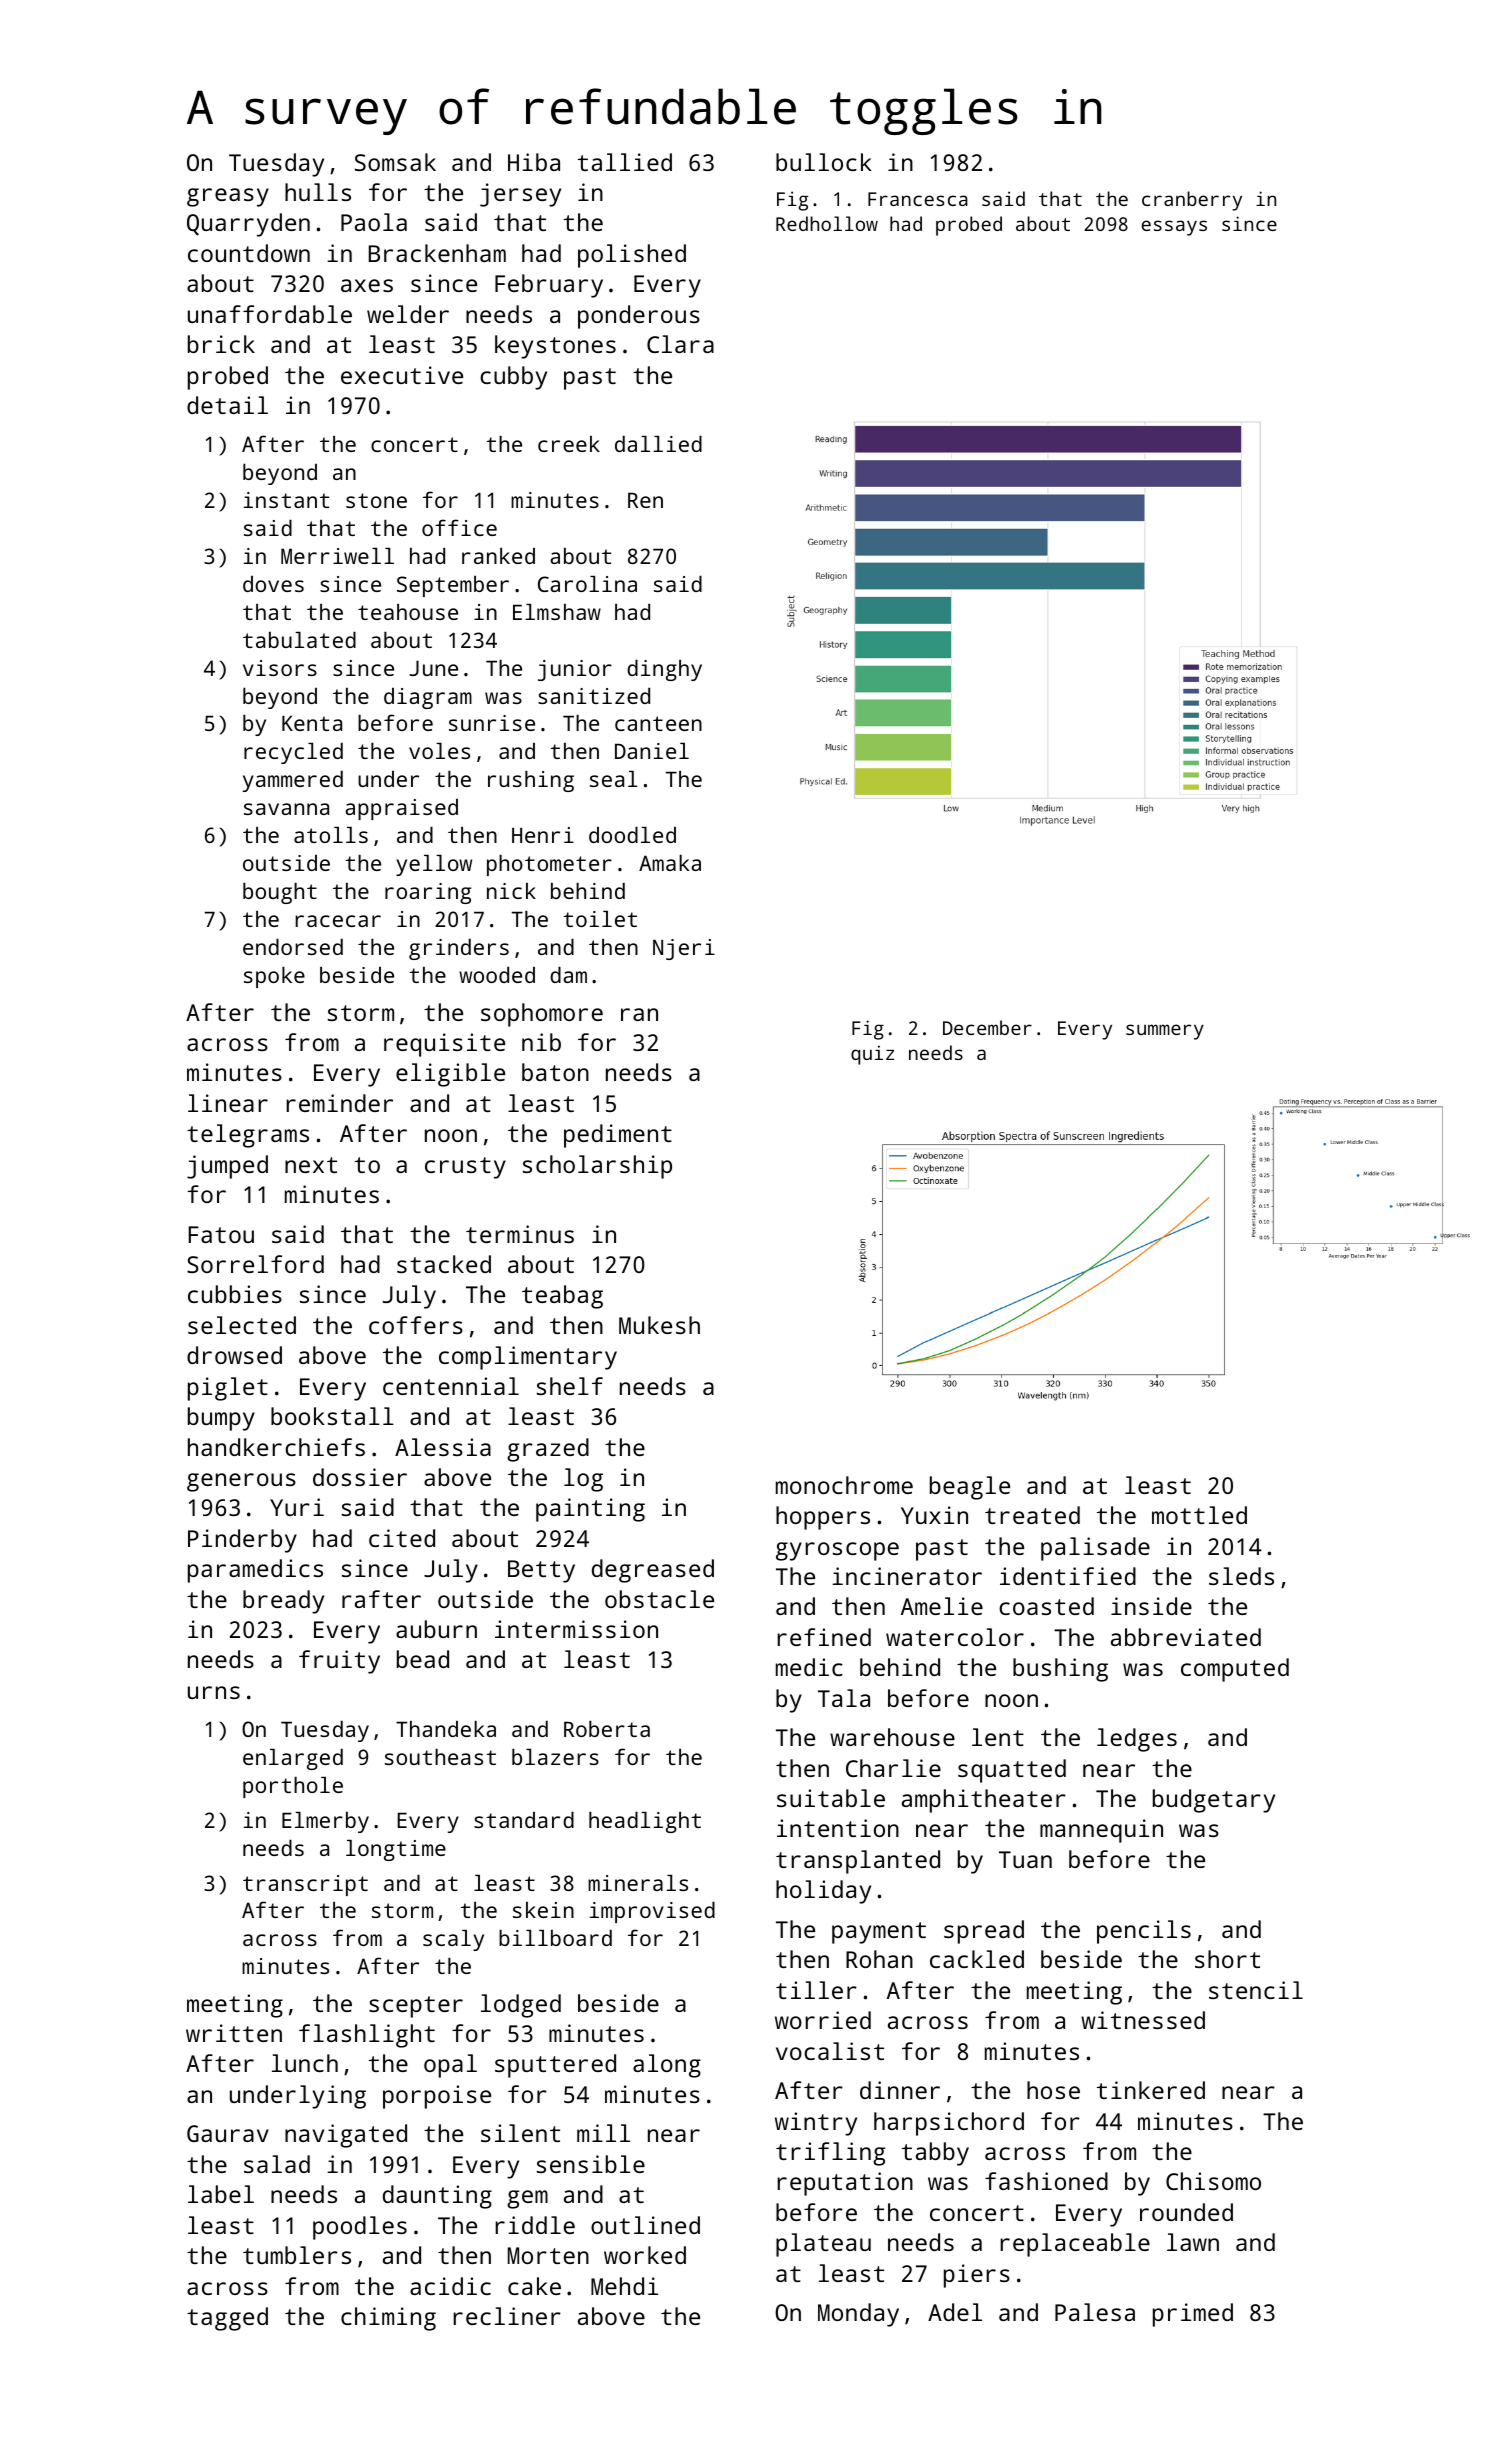 The image size is (1496, 2464). I want to click on navigated, so click(346, 2136).
